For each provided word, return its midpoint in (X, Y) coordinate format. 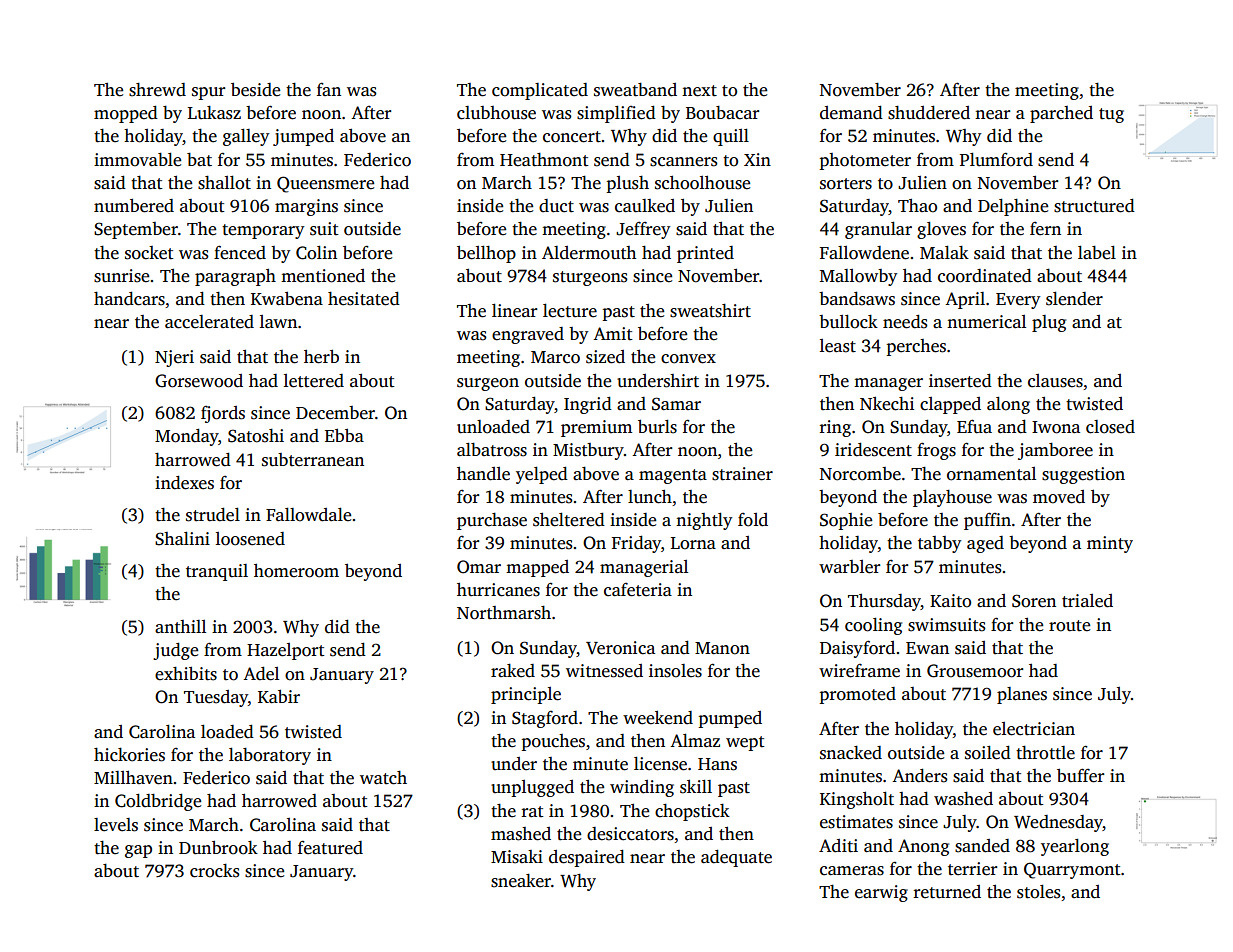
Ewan (927, 648)
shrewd (157, 90)
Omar (479, 567)
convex (688, 359)
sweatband (635, 90)
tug (1111, 115)
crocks (214, 871)
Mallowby (858, 277)
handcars (129, 298)
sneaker (521, 881)
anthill (180, 627)
